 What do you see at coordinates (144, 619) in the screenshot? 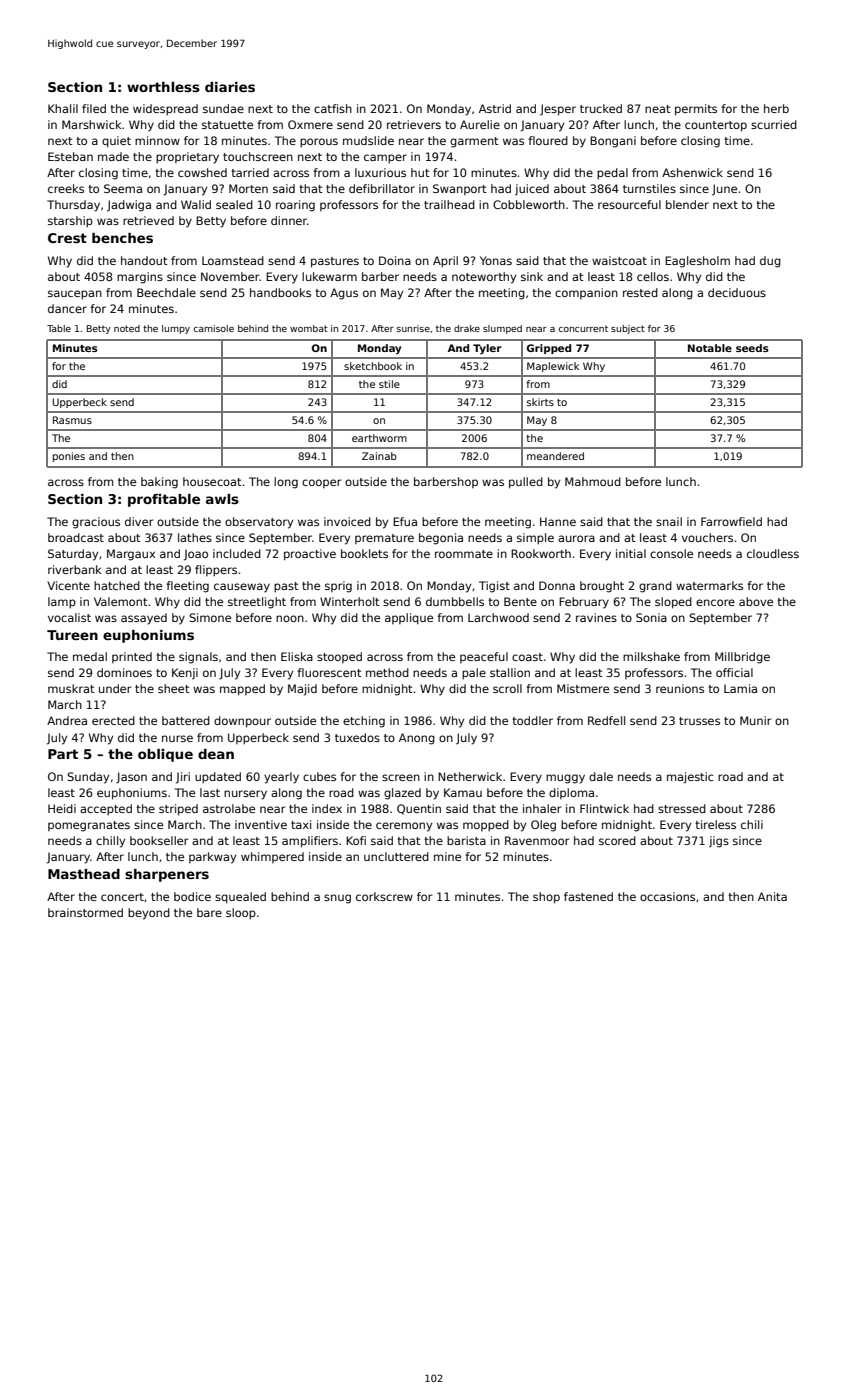
I see `assayed` at bounding box center [144, 619].
